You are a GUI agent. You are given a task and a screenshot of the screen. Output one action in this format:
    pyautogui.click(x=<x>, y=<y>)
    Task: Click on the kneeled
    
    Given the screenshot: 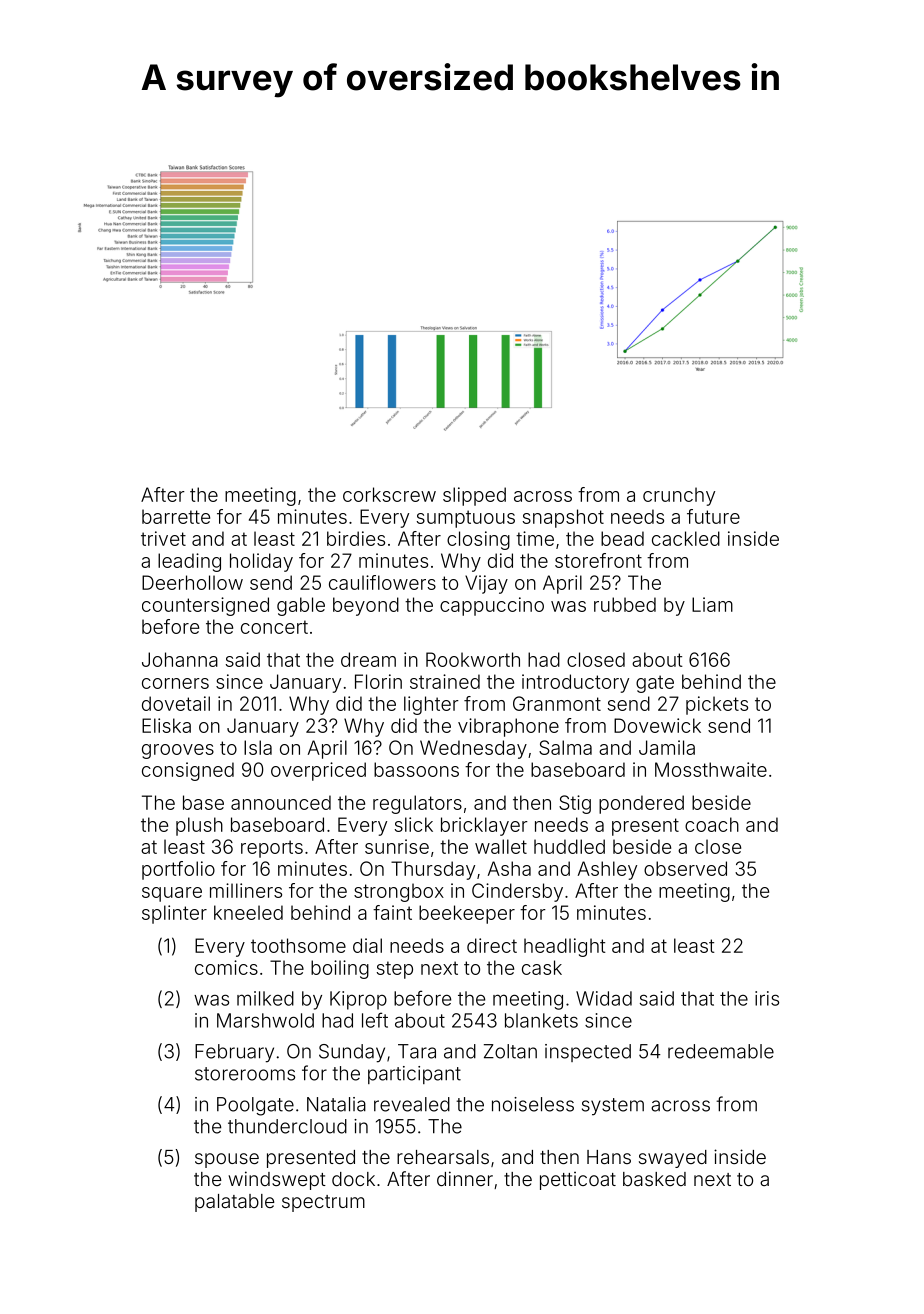 What is the action you would take?
    pyautogui.click(x=248, y=912)
